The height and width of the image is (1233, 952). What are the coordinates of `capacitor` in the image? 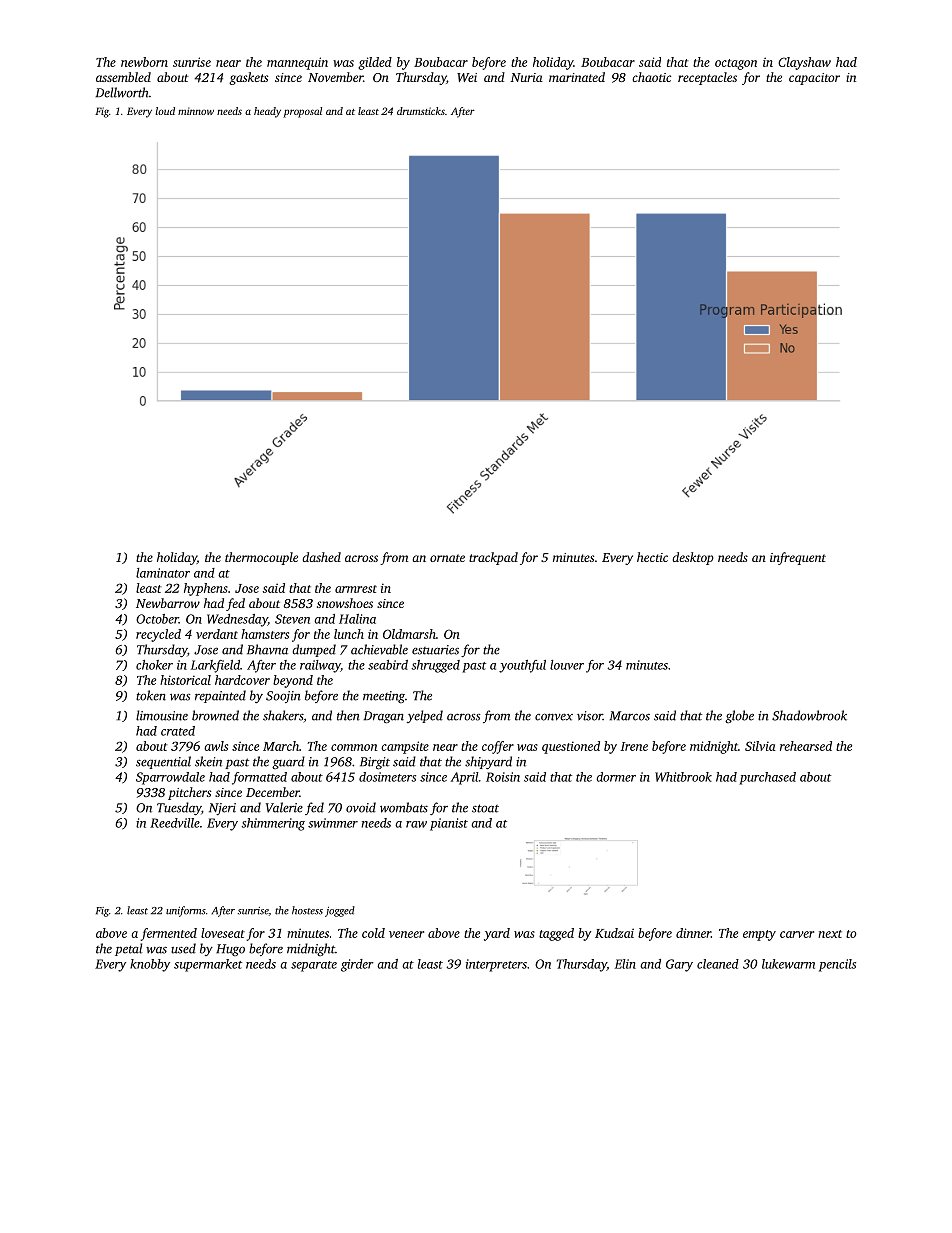 It's located at (814, 79).
